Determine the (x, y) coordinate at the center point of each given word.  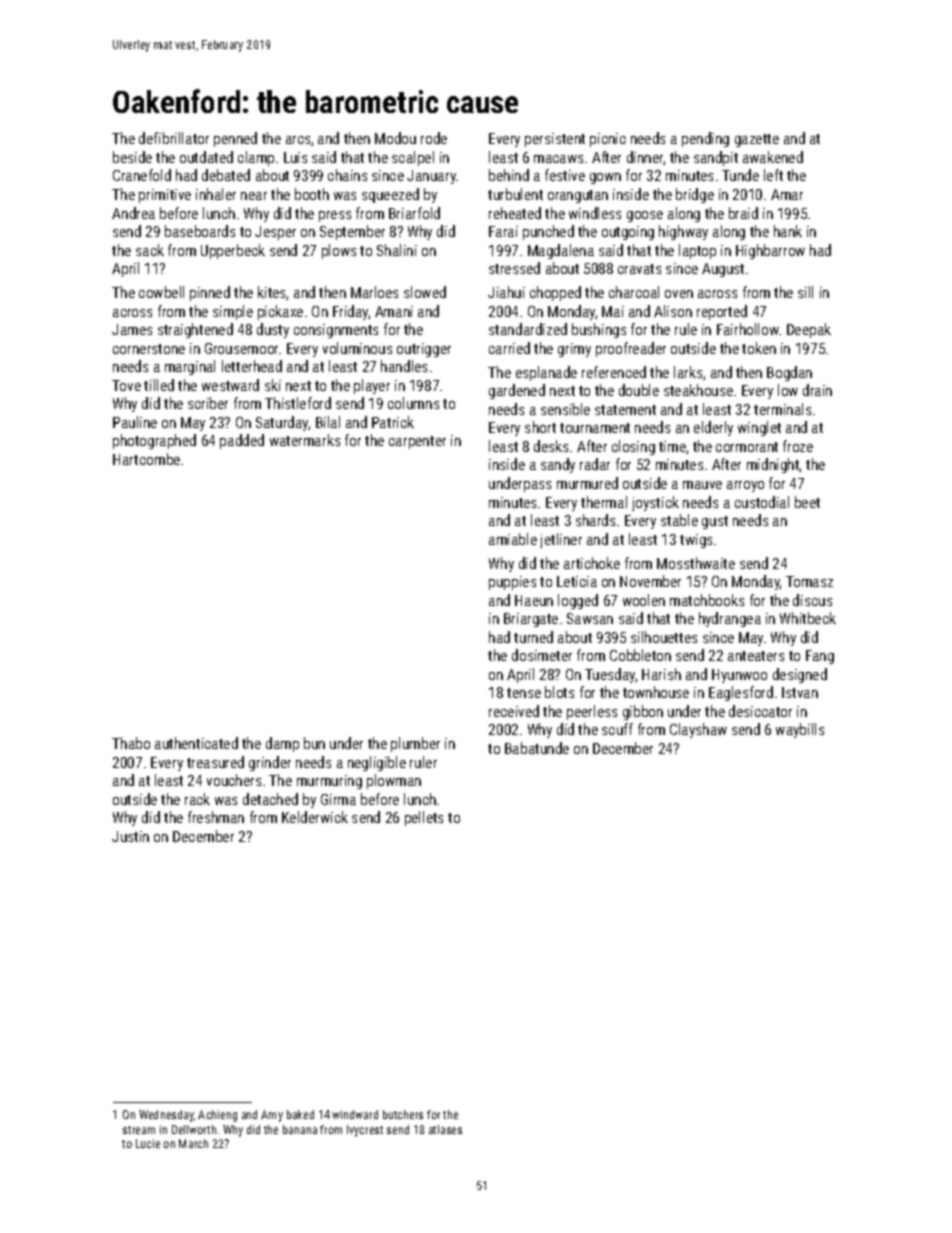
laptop (697, 251)
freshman (216, 817)
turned (533, 637)
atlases (445, 1129)
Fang (820, 657)
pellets (424, 818)
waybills (800, 730)
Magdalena (561, 251)
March (193, 1143)
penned (235, 139)
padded (242, 441)
